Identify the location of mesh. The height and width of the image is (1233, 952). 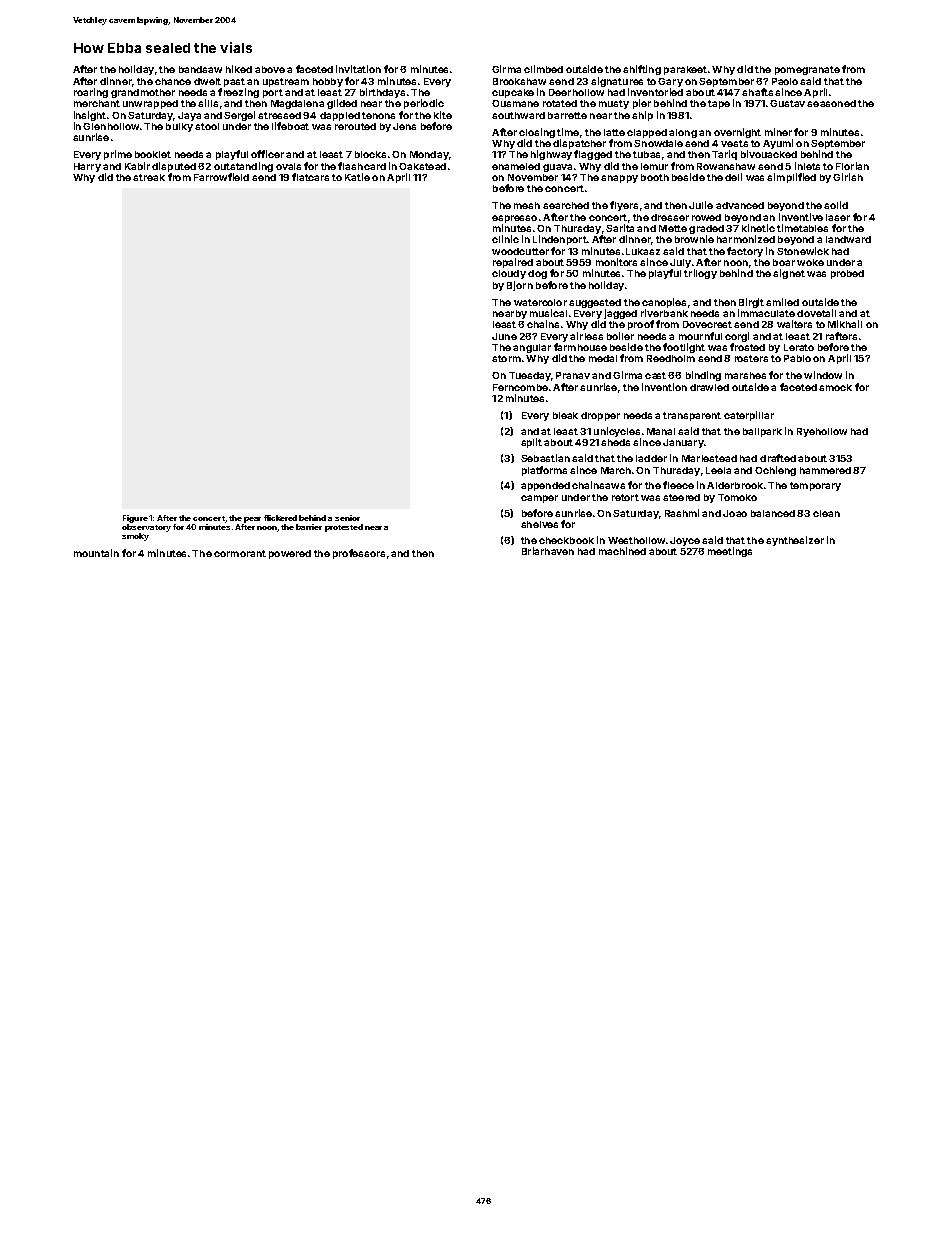
(527, 205).
